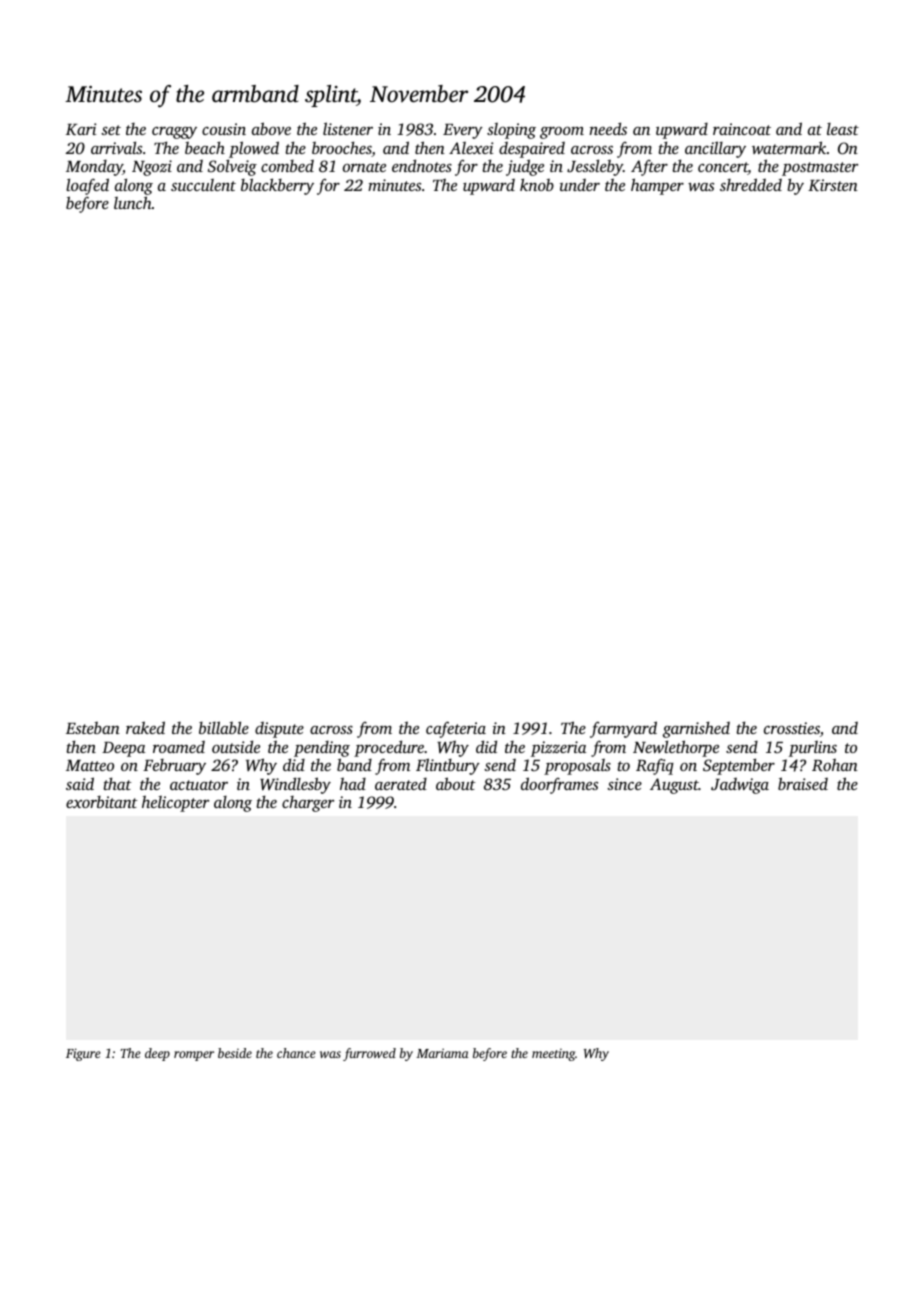  Describe the element at coordinates (271, 128) in the image. I see `above` at that location.
